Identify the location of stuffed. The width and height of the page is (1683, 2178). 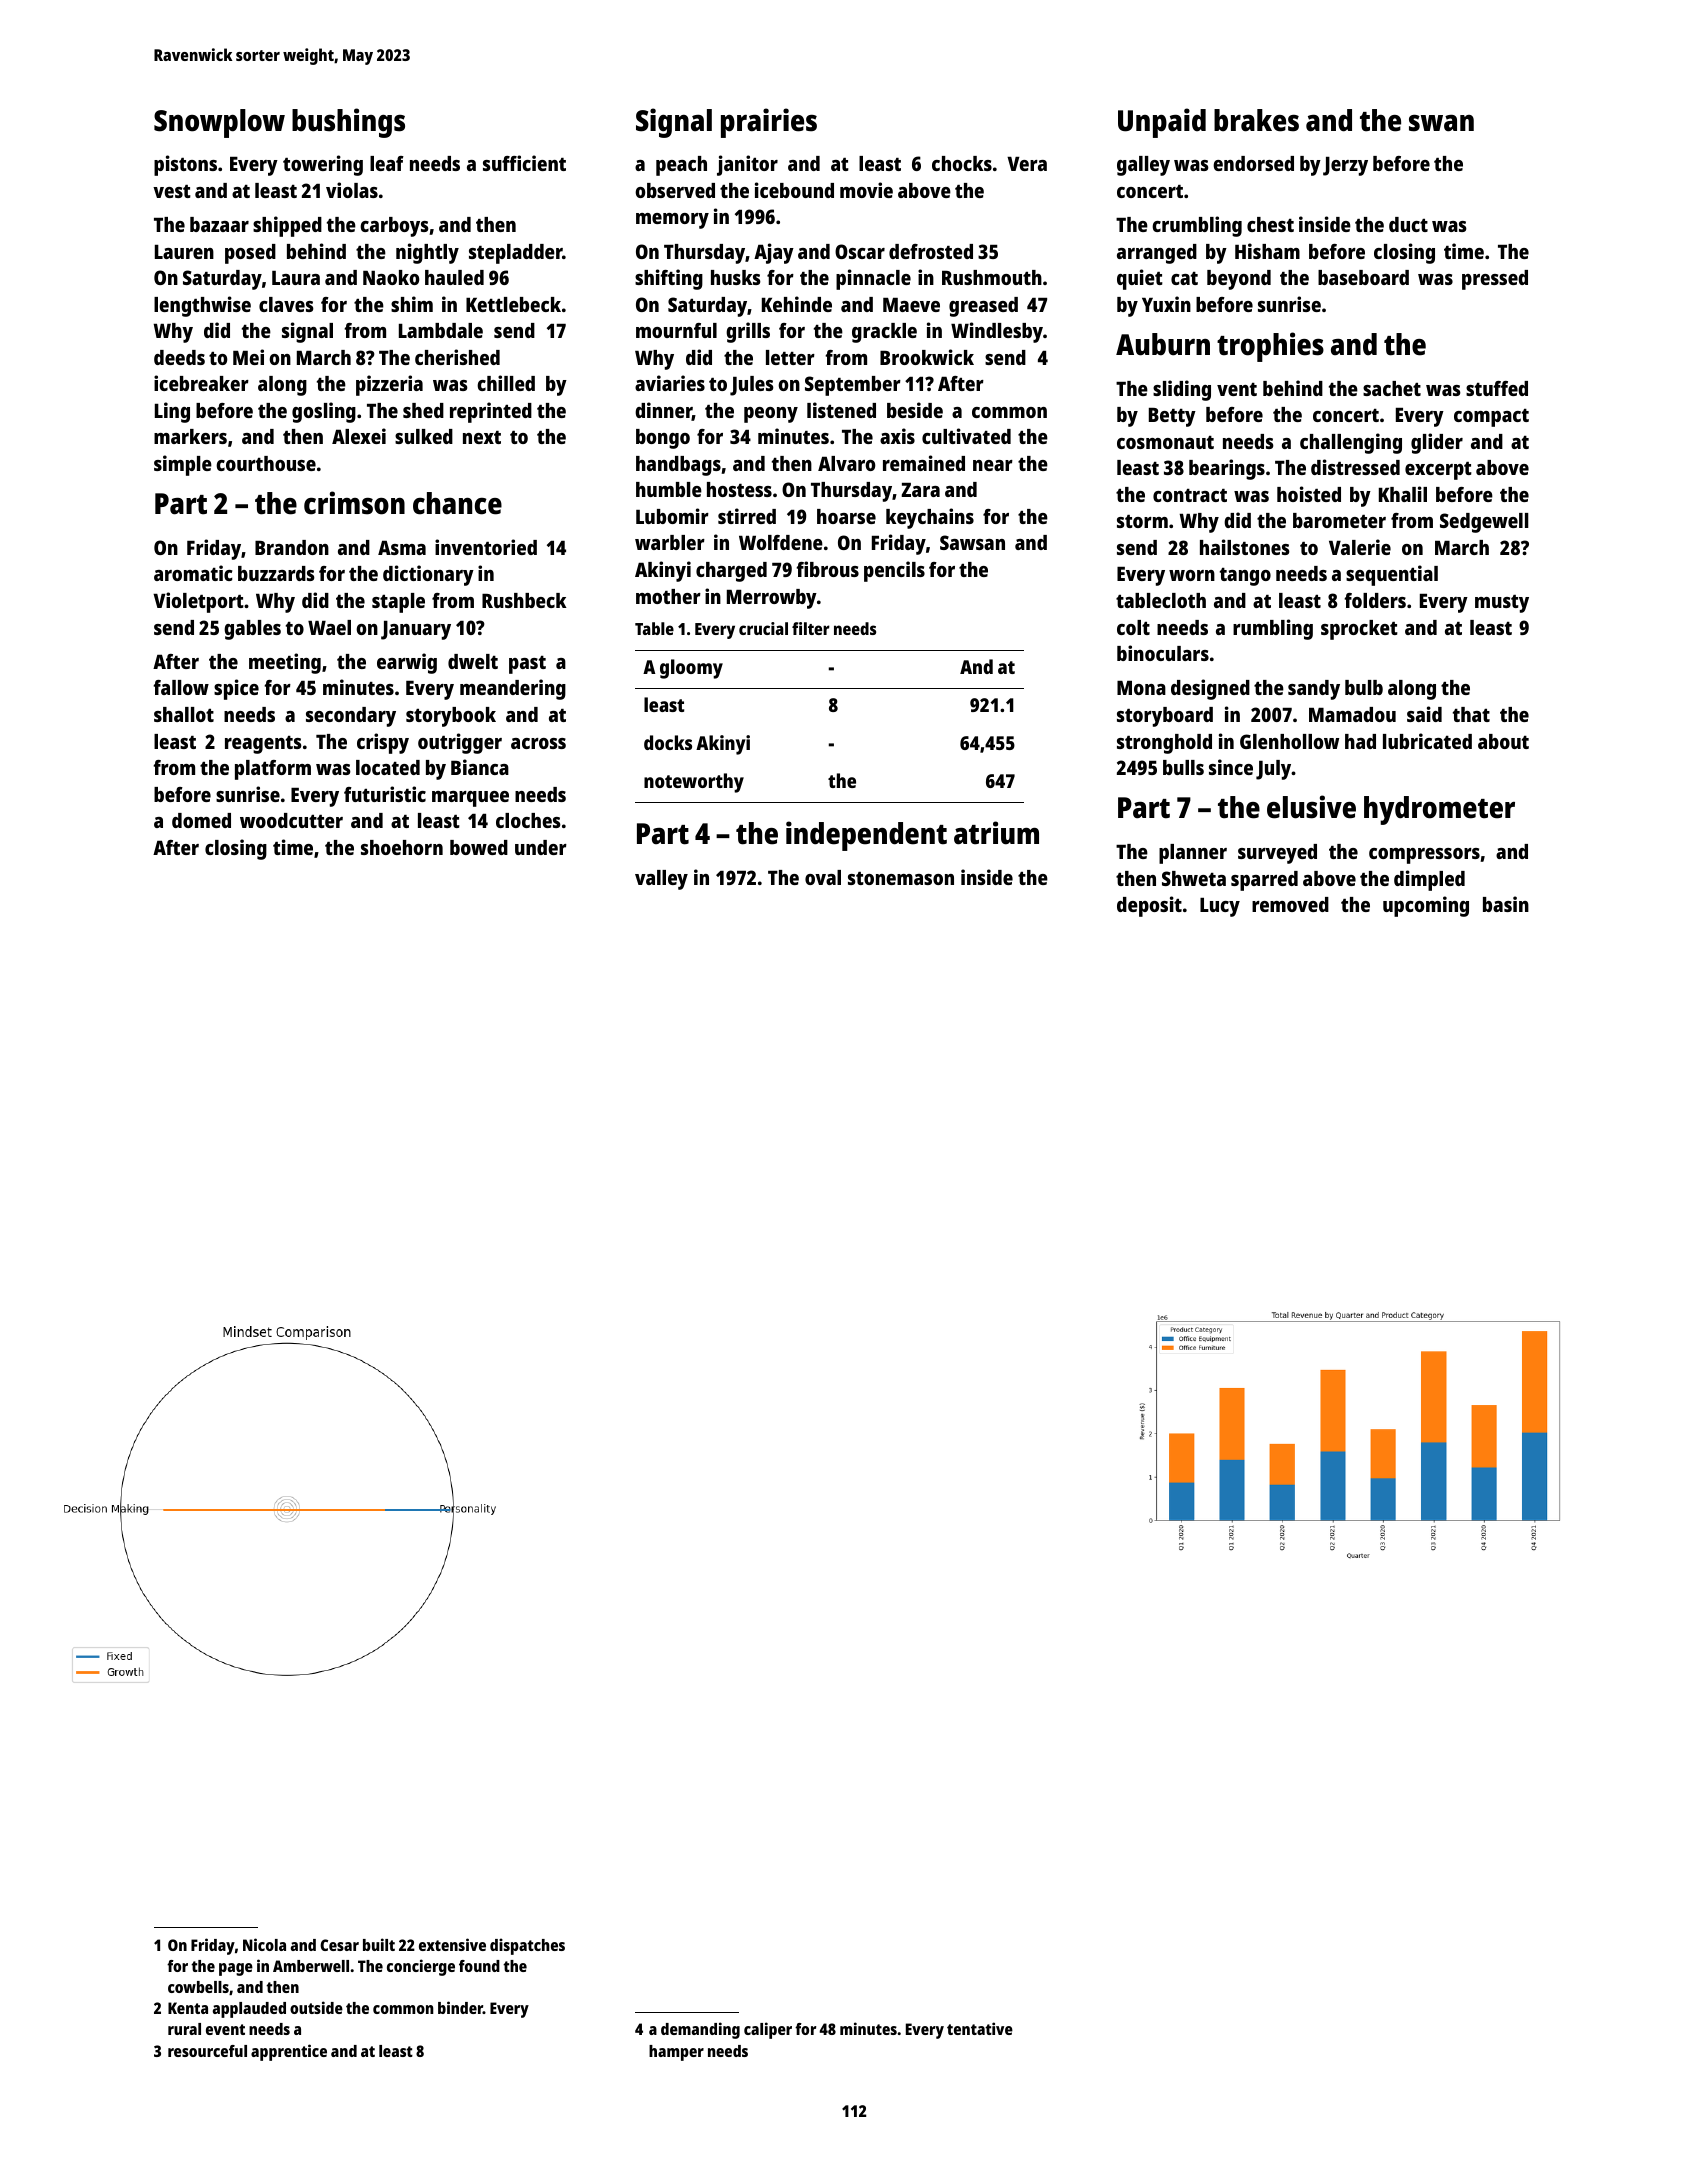
(1497, 388).
